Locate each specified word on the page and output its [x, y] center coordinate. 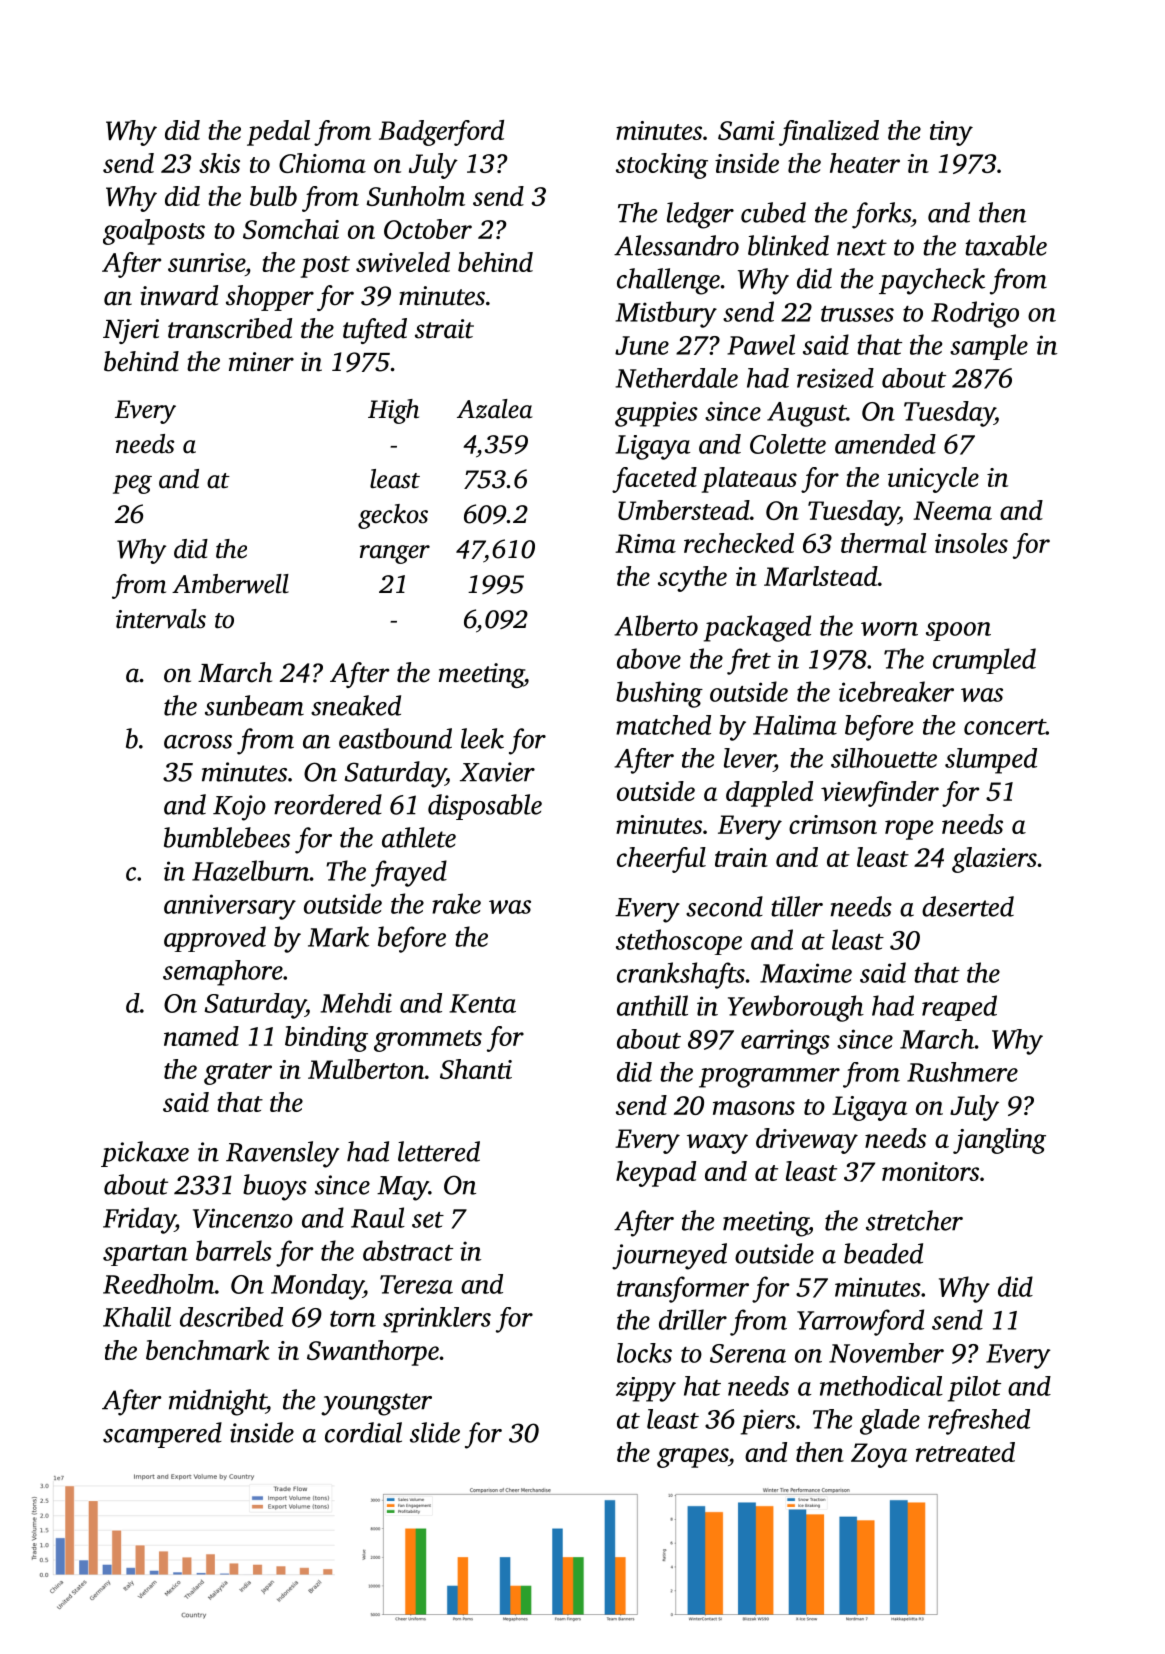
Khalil [137, 1317]
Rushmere [962, 1072]
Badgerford [441, 133]
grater [238, 1074]
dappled [769, 794]
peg [132, 484]
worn [889, 629]
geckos [393, 516]
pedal [278, 133]
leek [482, 738]
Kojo [239, 808]
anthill [652, 1005]
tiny [951, 133]
